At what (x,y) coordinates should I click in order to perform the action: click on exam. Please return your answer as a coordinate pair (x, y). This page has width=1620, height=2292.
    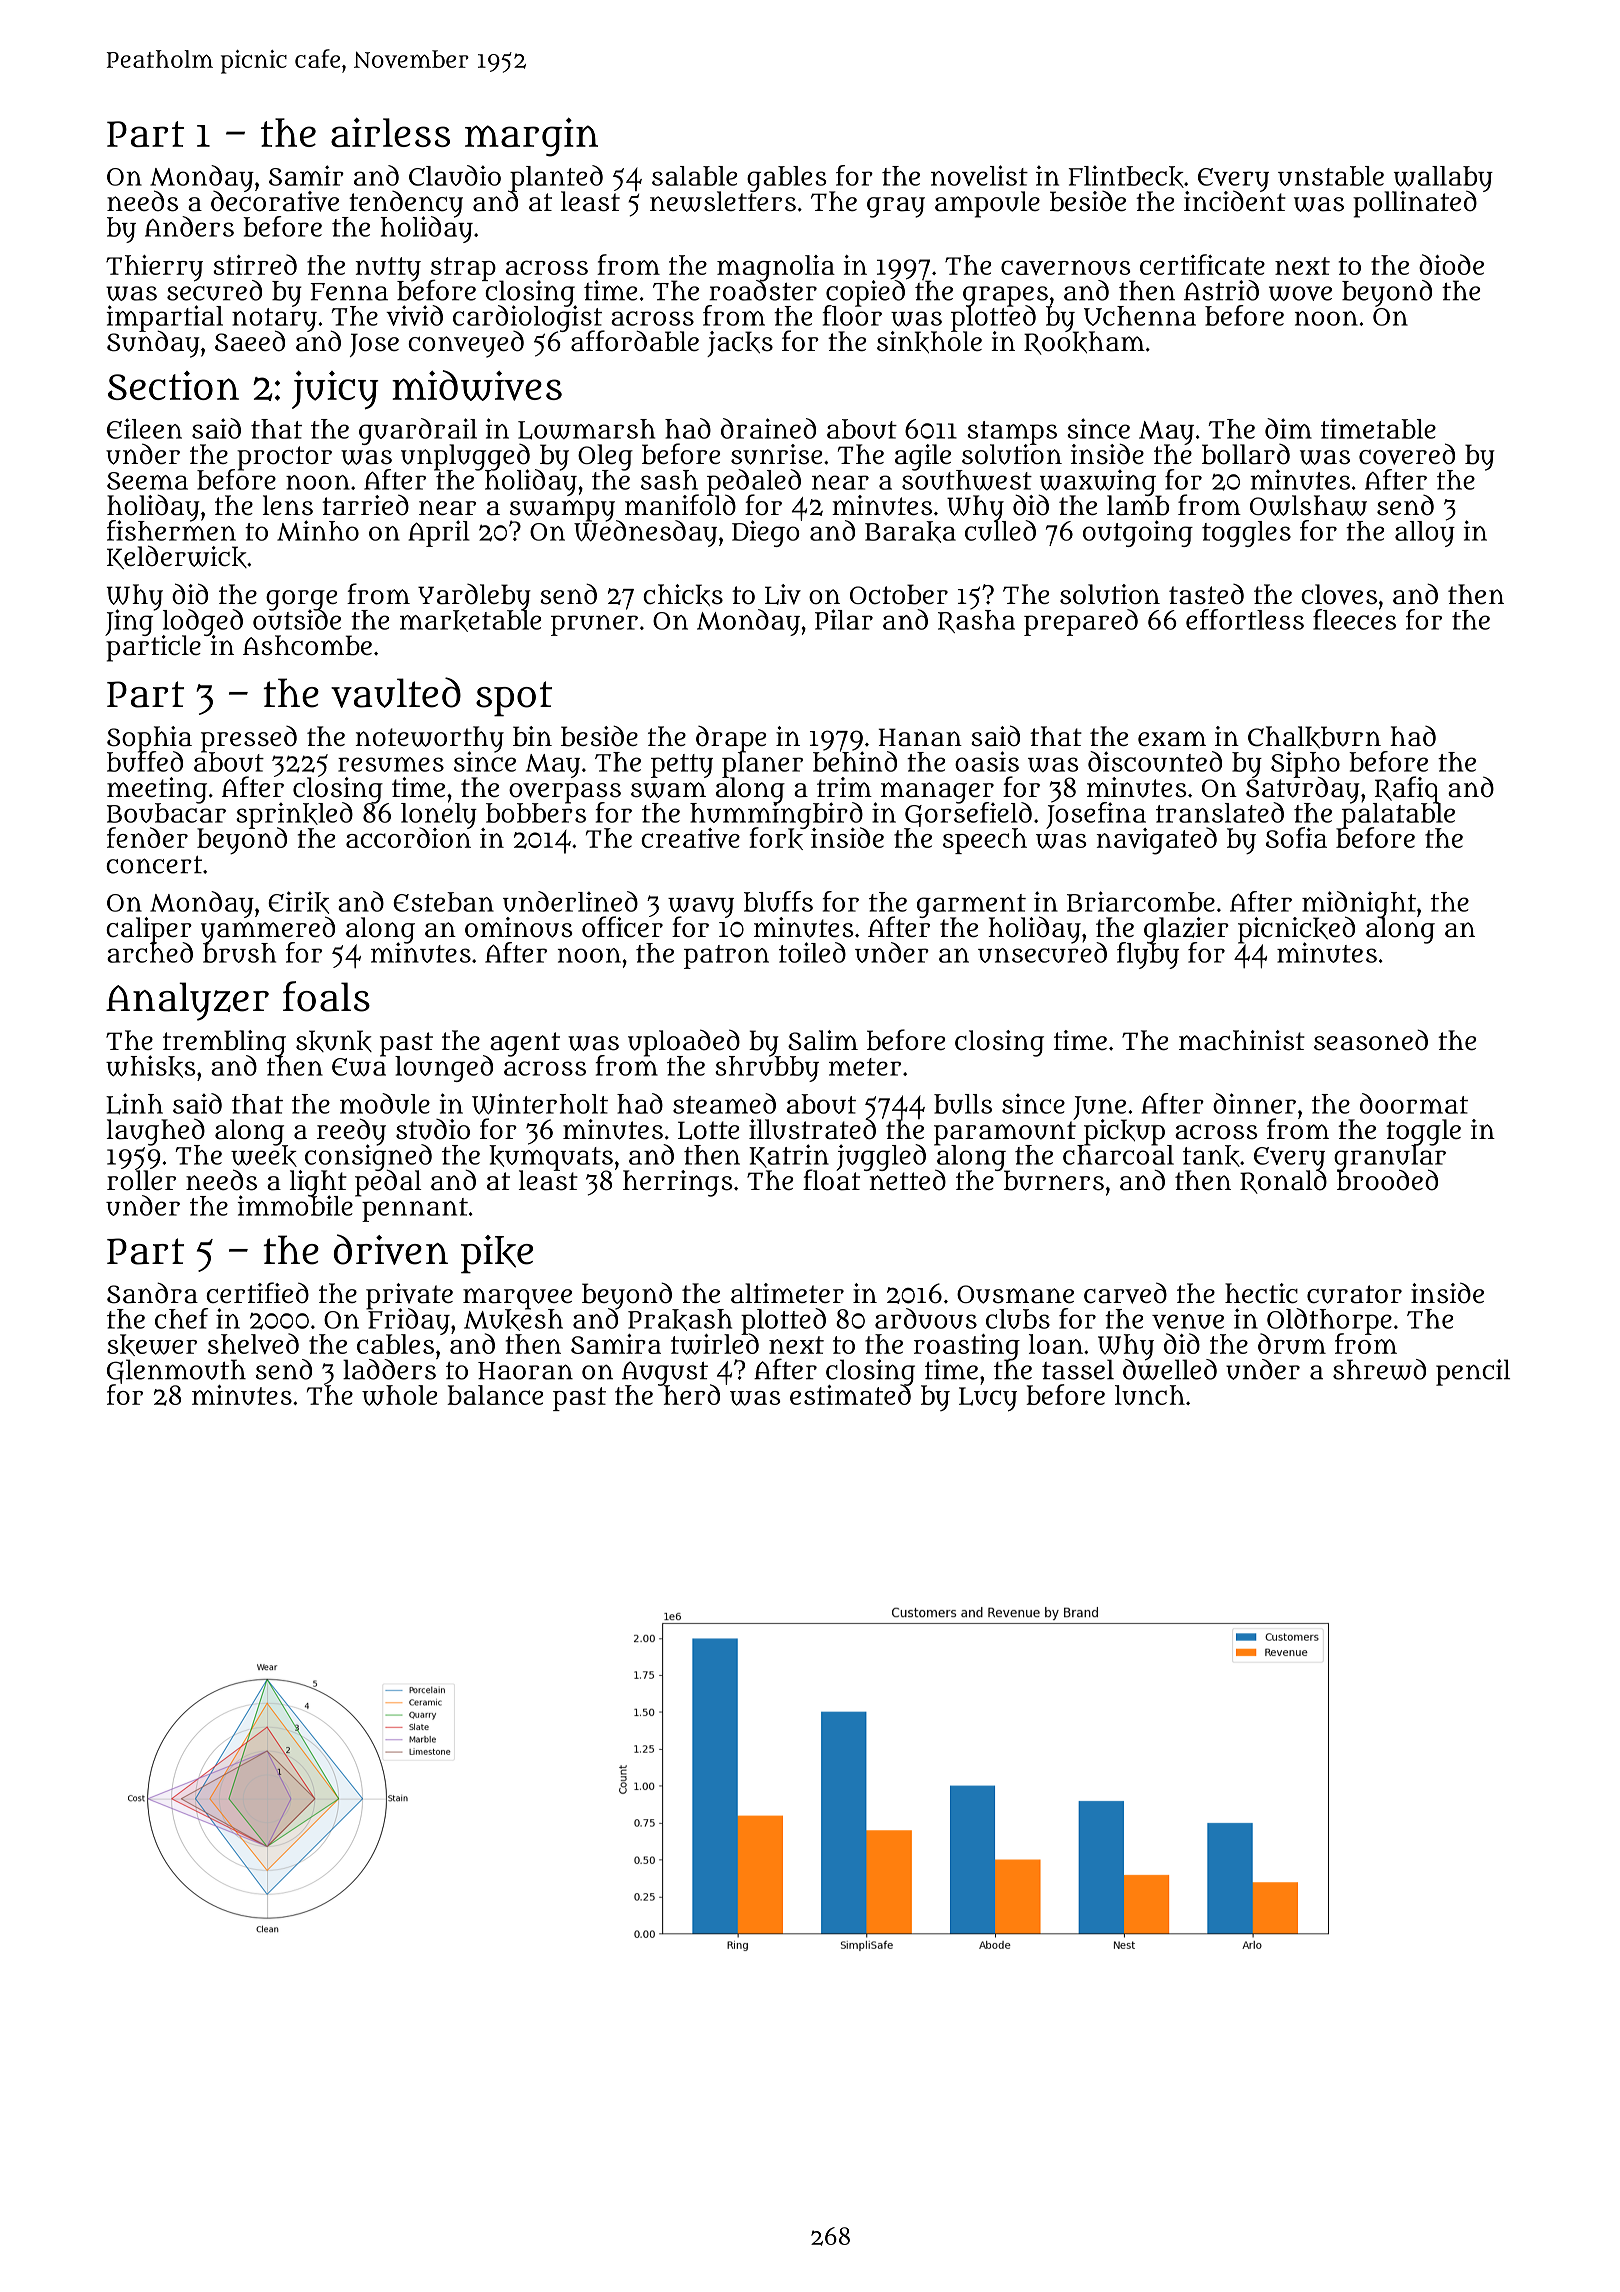
    Looking at the image, I should click on (1172, 739).
